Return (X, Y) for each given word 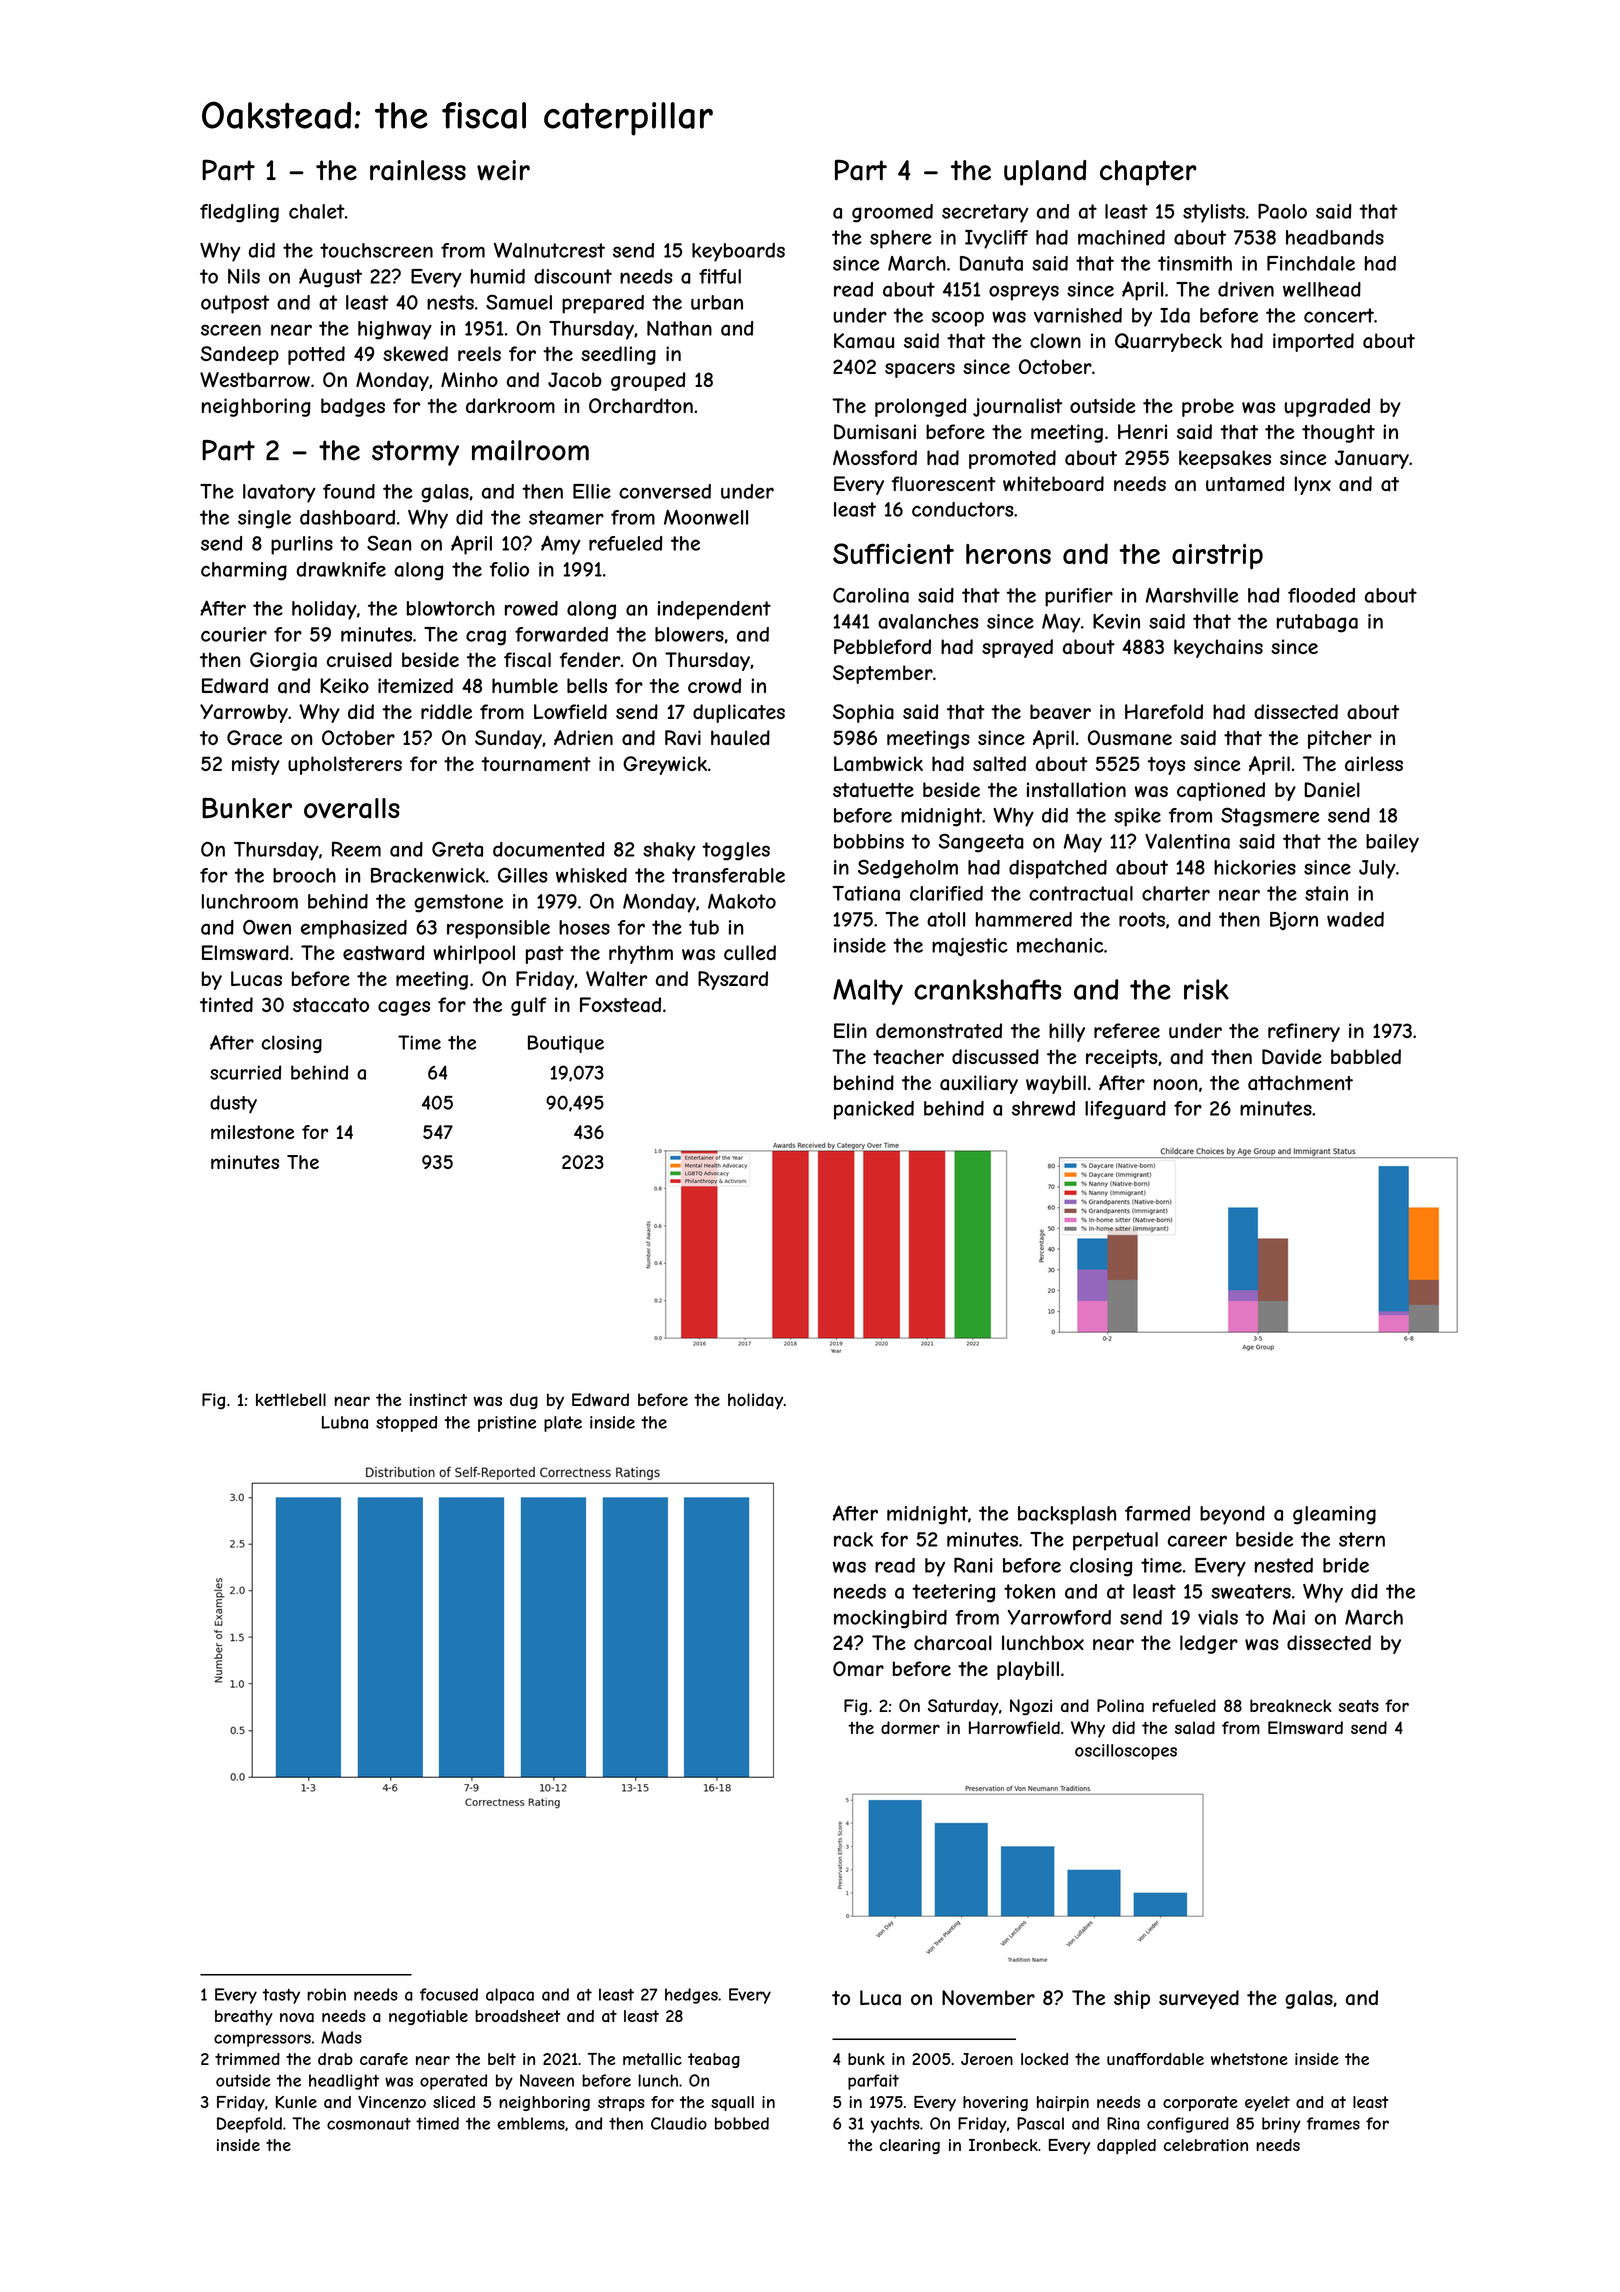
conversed (665, 491)
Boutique (566, 1044)
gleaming (1334, 1515)
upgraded (1327, 407)
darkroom (510, 405)
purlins (302, 545)
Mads (341, 2037)
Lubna (345, 1422)
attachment (1300, 1083)
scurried (245, 1072)
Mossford (875, 457)
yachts (895, 2125)
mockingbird (890, 1619)
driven (1246, 289)
